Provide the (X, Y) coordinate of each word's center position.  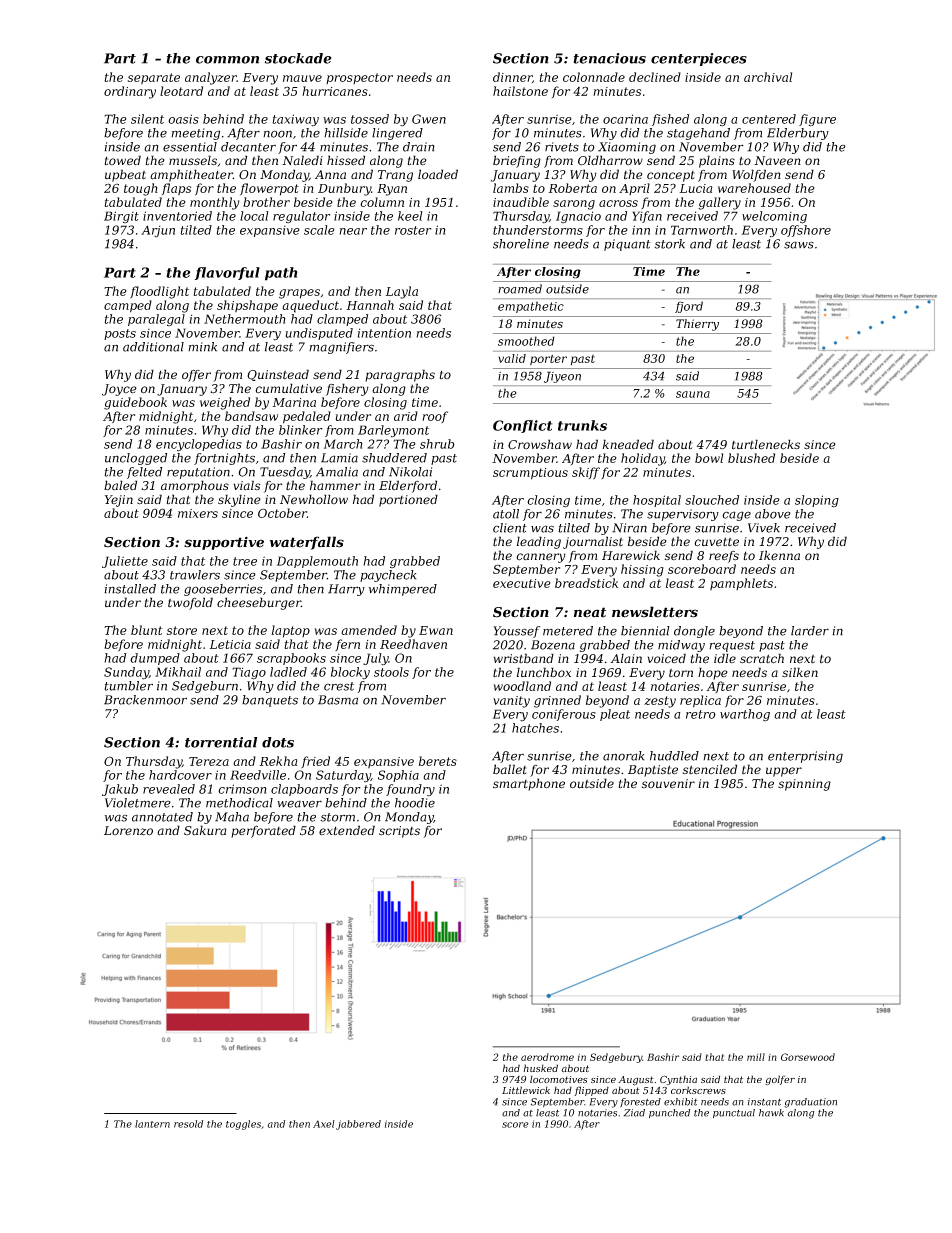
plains (717, 161)
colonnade (594, 77)
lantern (152, 1124)
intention (384, 333)
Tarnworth (702, 230)
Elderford (408, 486)
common (227, 60)
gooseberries (223, 590)
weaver (299, 804)
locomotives (558, 1079)
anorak (624, 756)
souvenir (668, 784)
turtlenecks (766, 444)
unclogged (136, 459)
